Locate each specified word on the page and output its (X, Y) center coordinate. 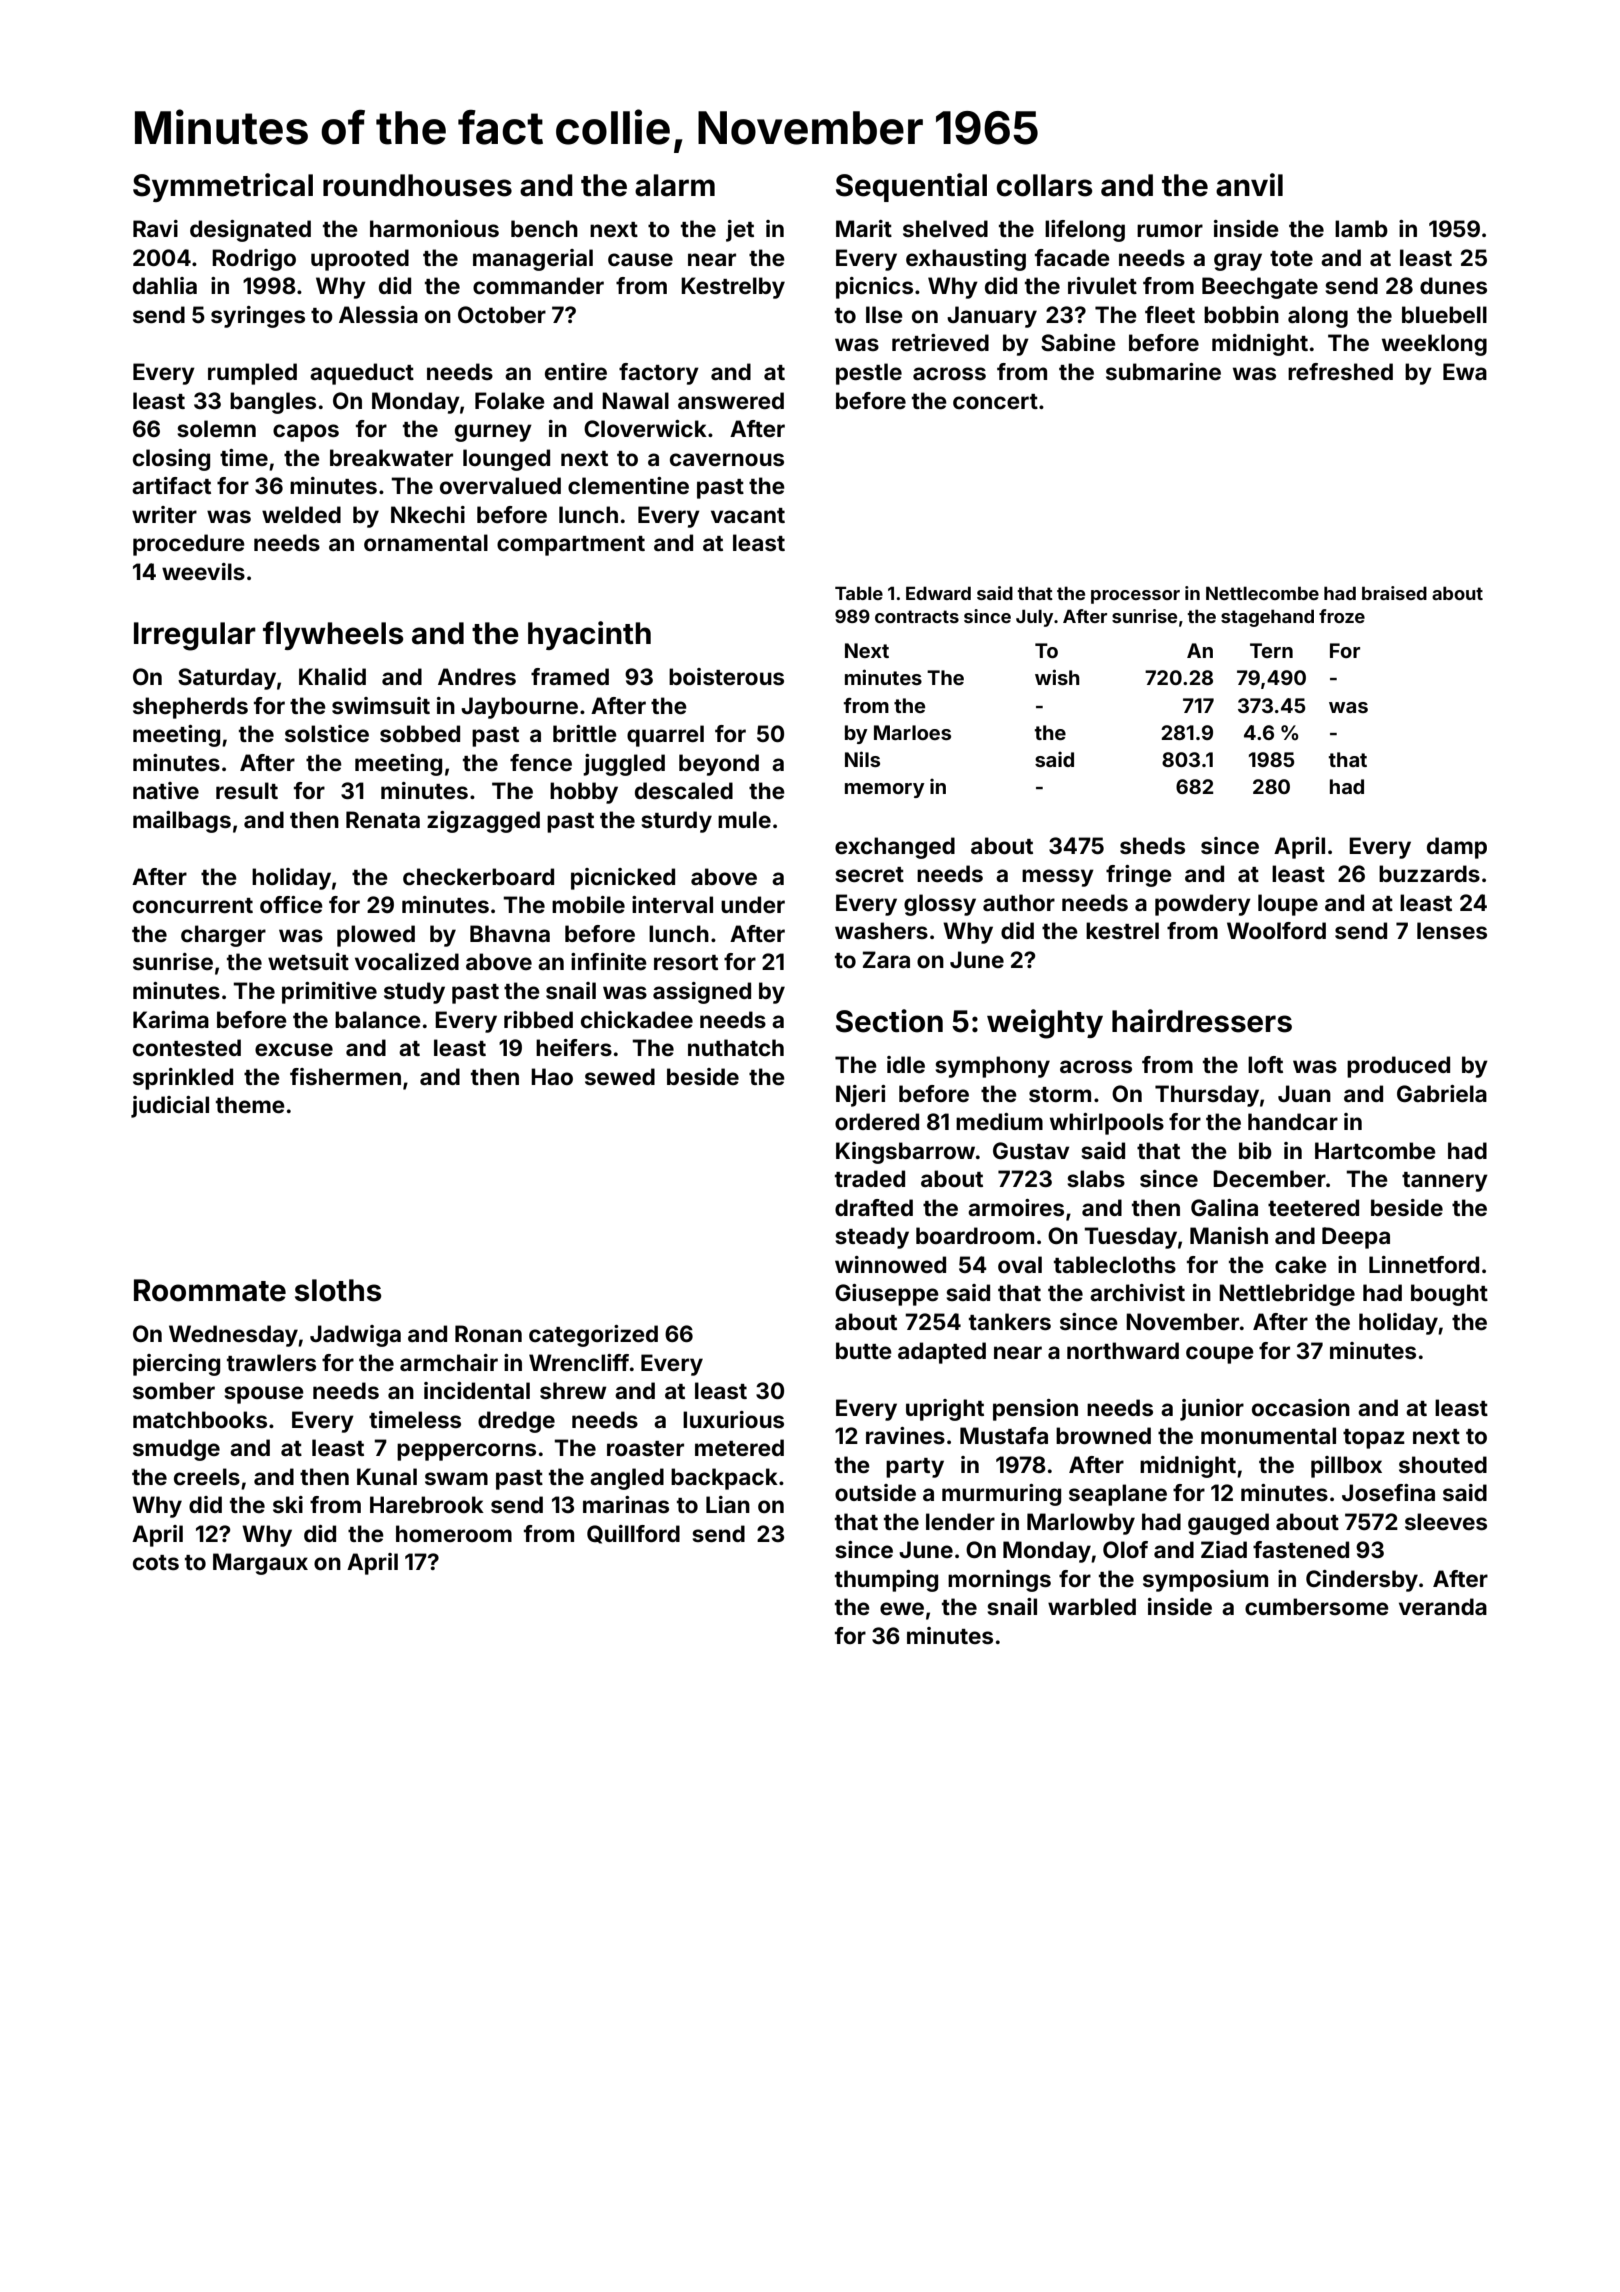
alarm (675, 185)
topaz (1374, 1439)
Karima (171, 1019)
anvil (1249, 185)
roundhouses (417, 185)
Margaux (260, 1564)
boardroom (975, 1235)
